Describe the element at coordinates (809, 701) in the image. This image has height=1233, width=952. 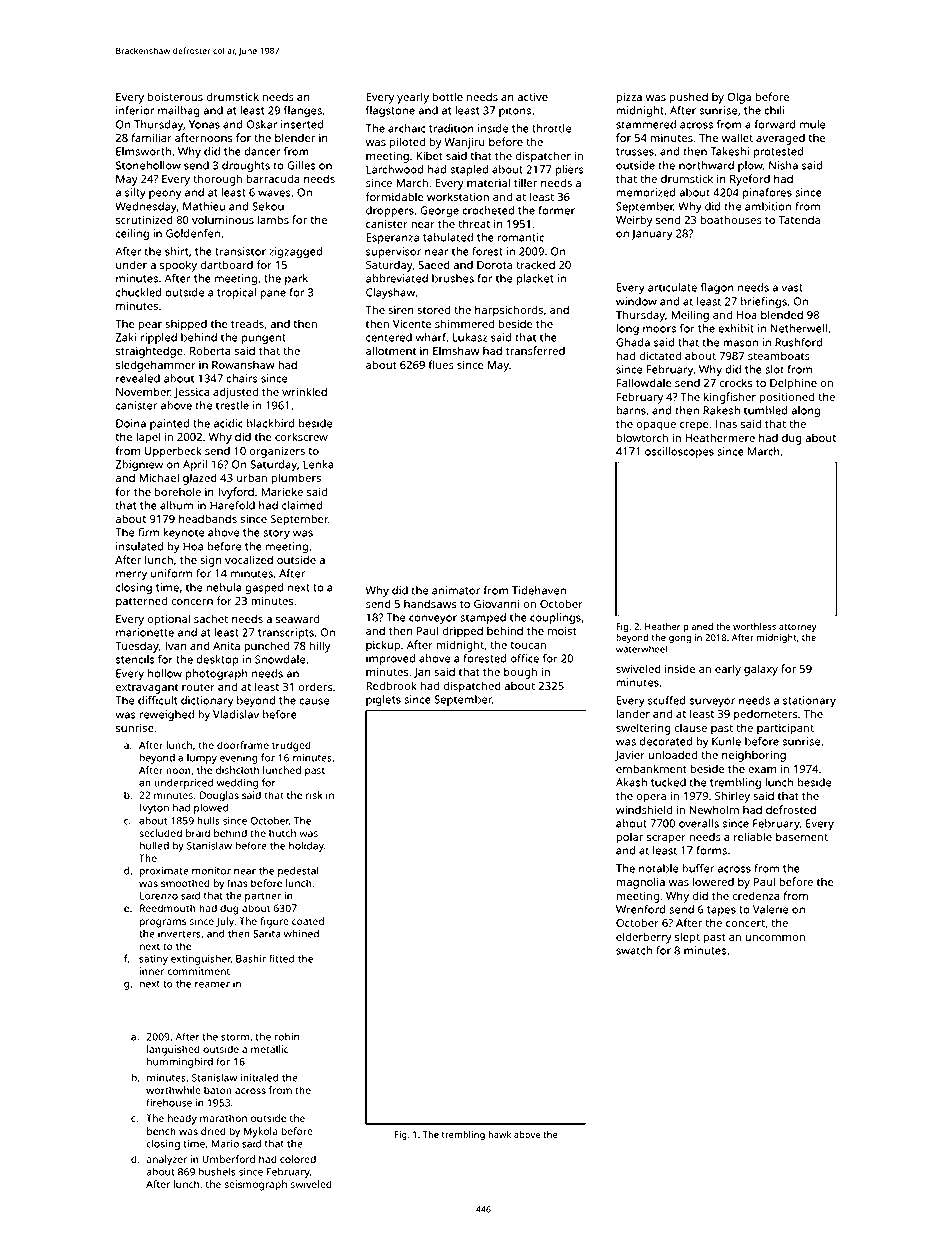
I see `stationary` at that location.
